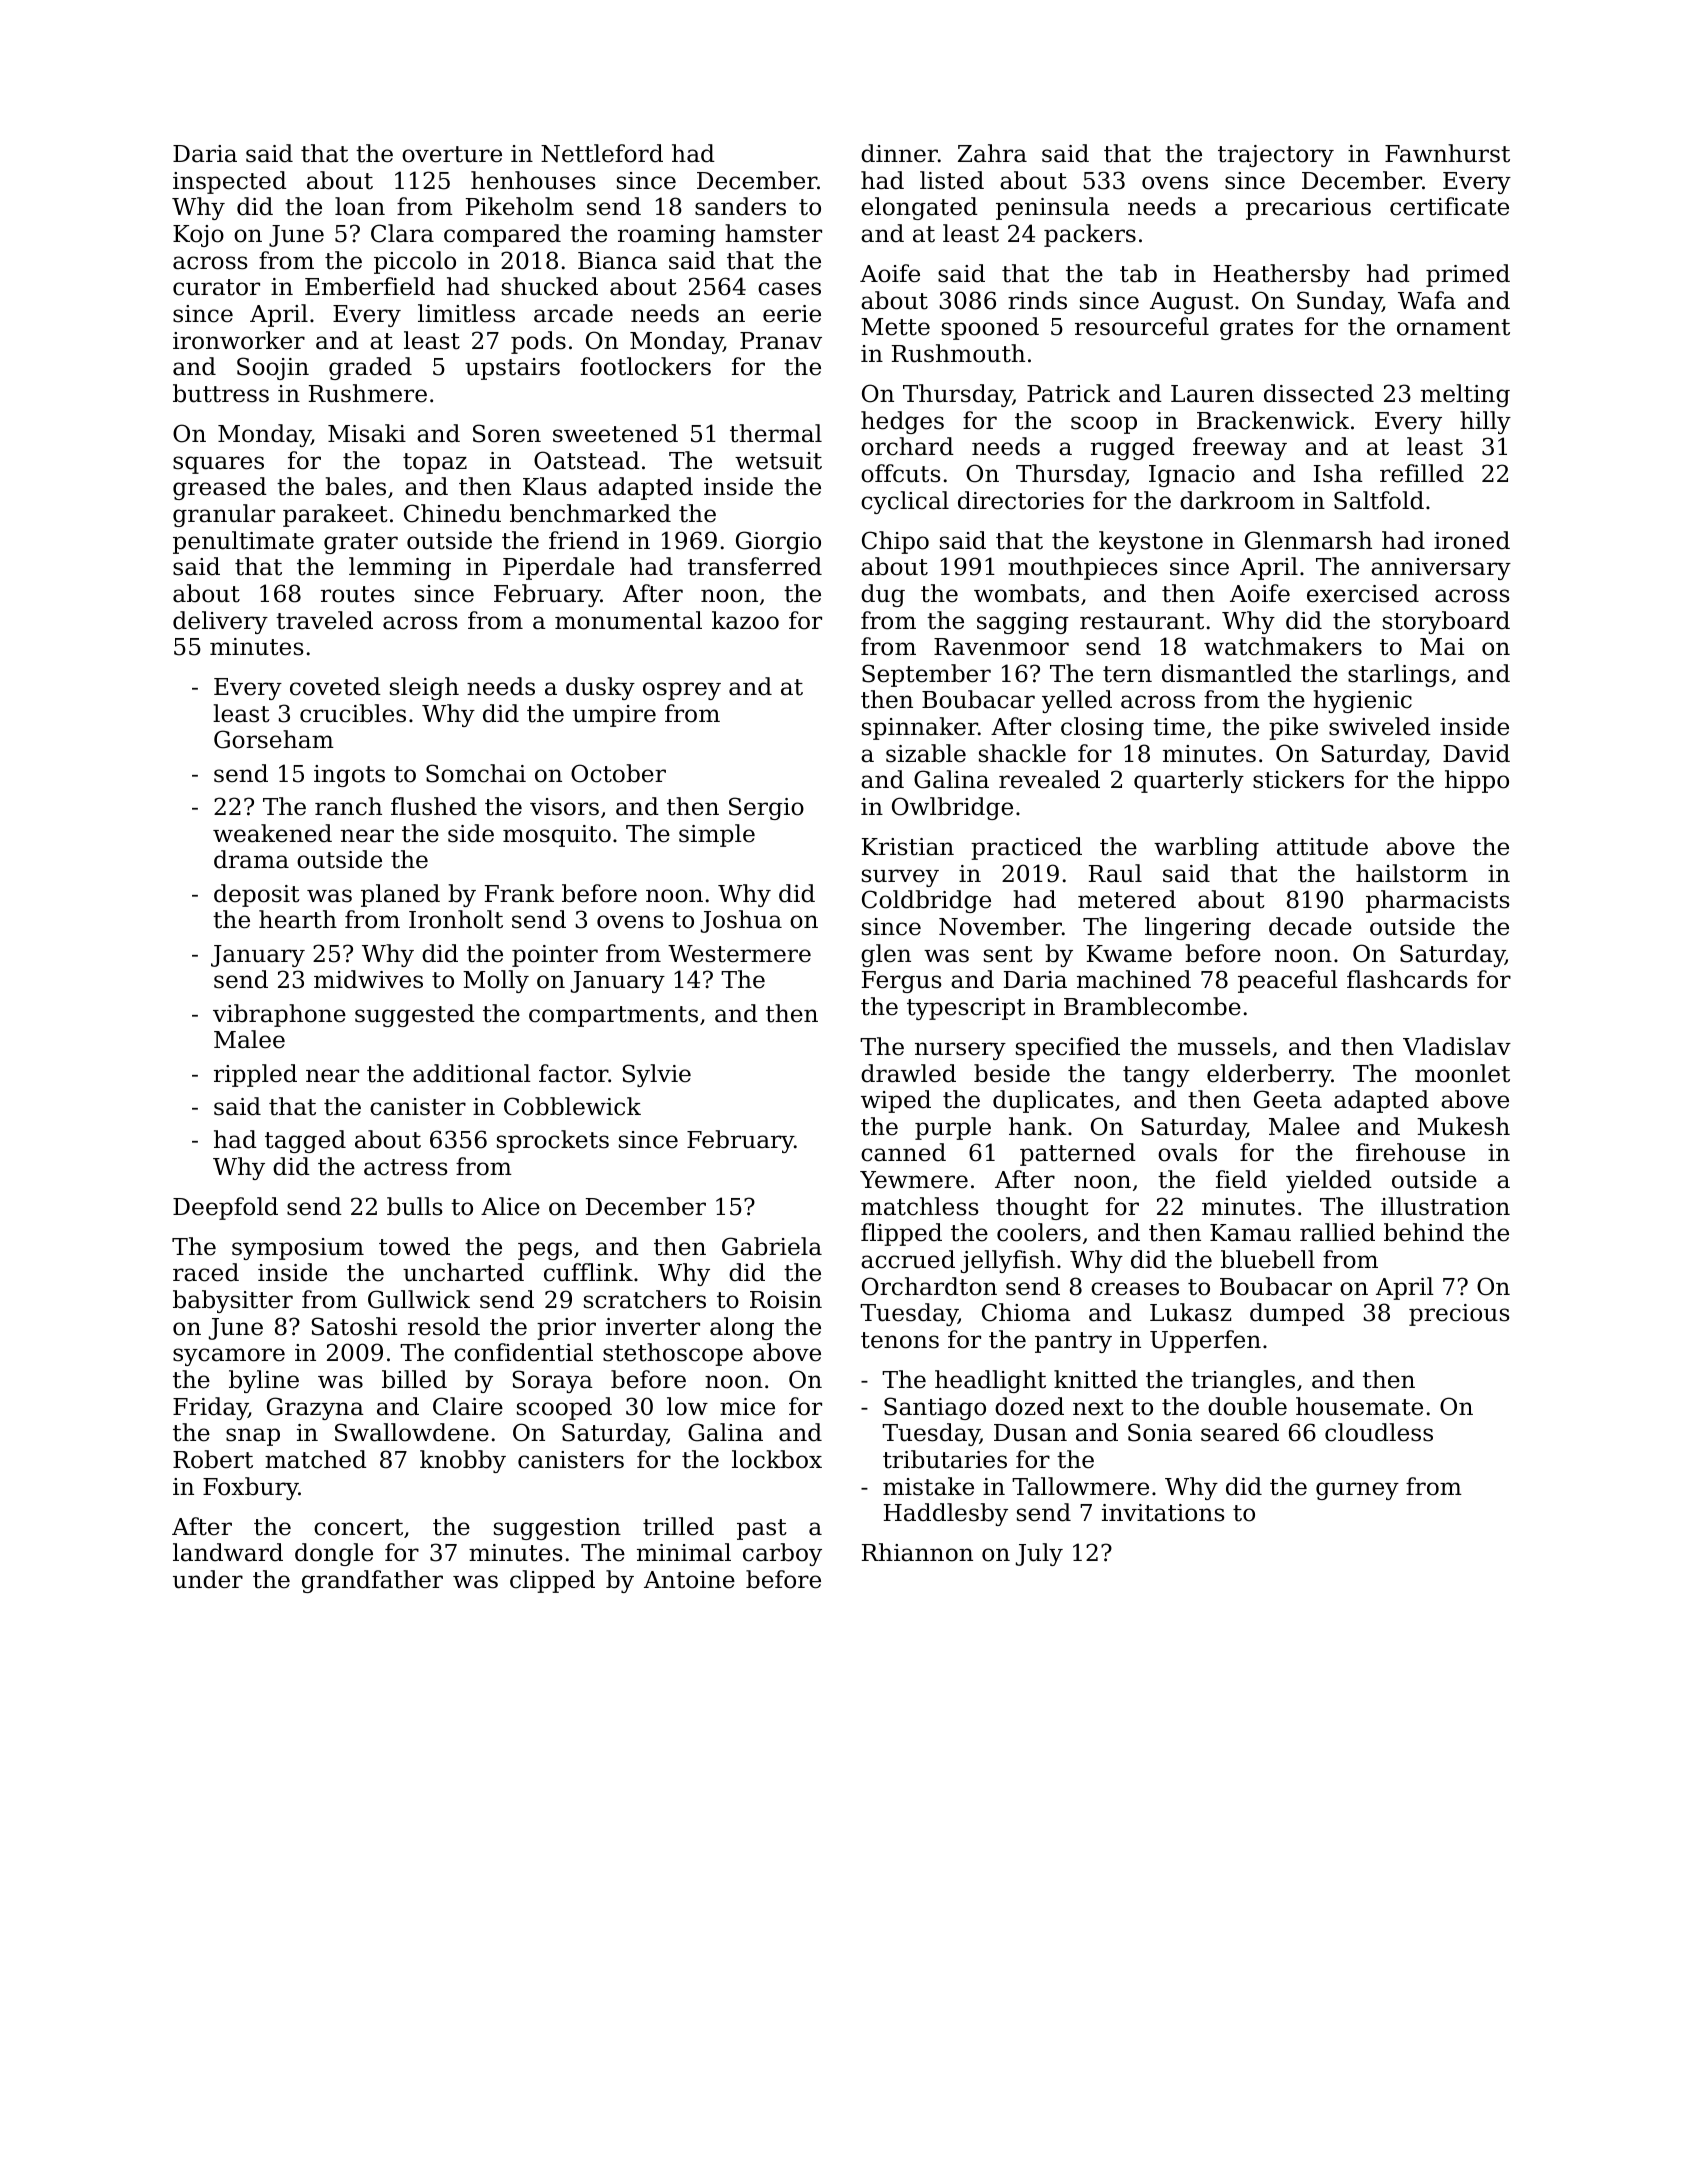 The image size is (1683, 2178). I want to click on delivery, so click(220, 622).
